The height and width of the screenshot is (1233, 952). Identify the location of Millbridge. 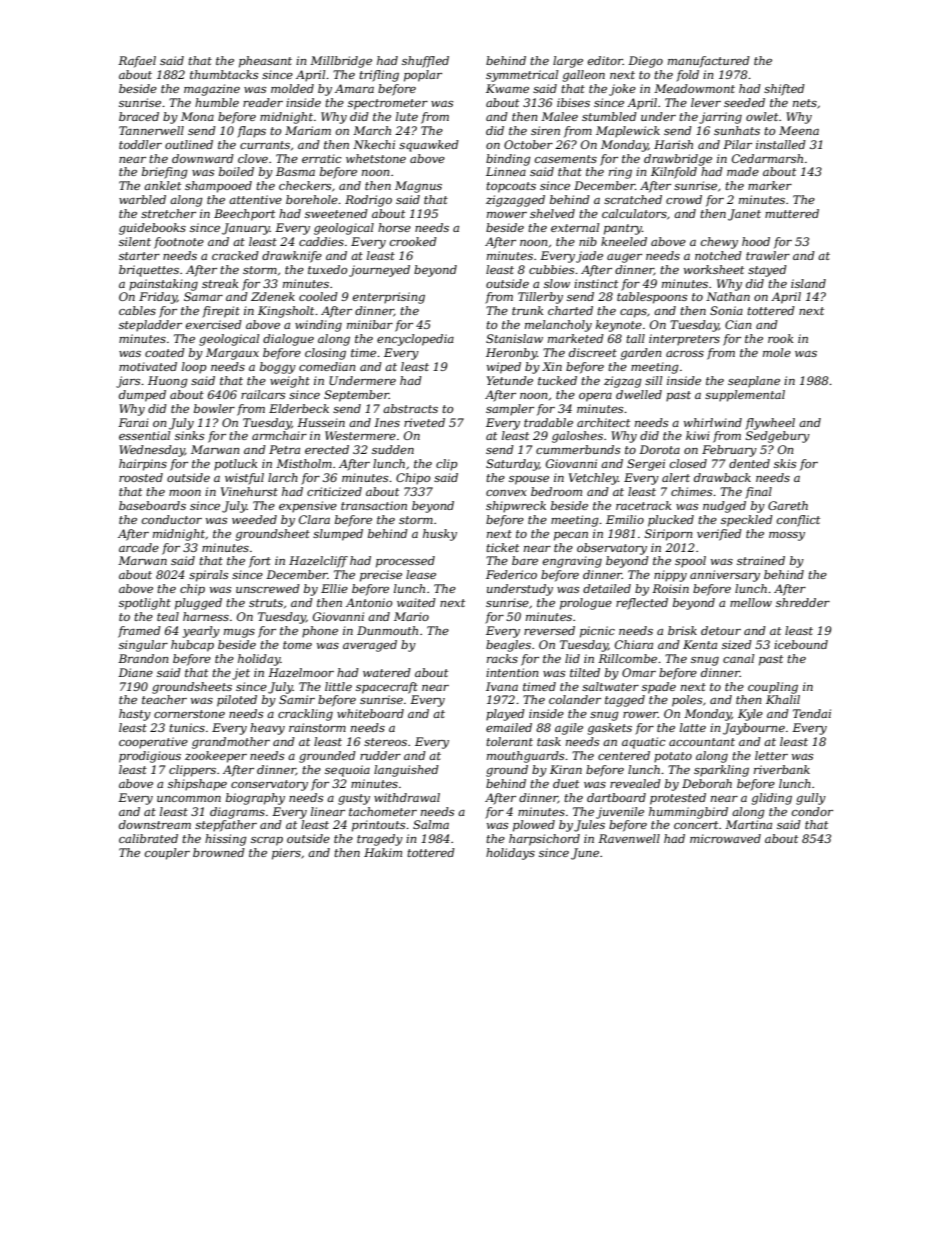
(341, 62).
